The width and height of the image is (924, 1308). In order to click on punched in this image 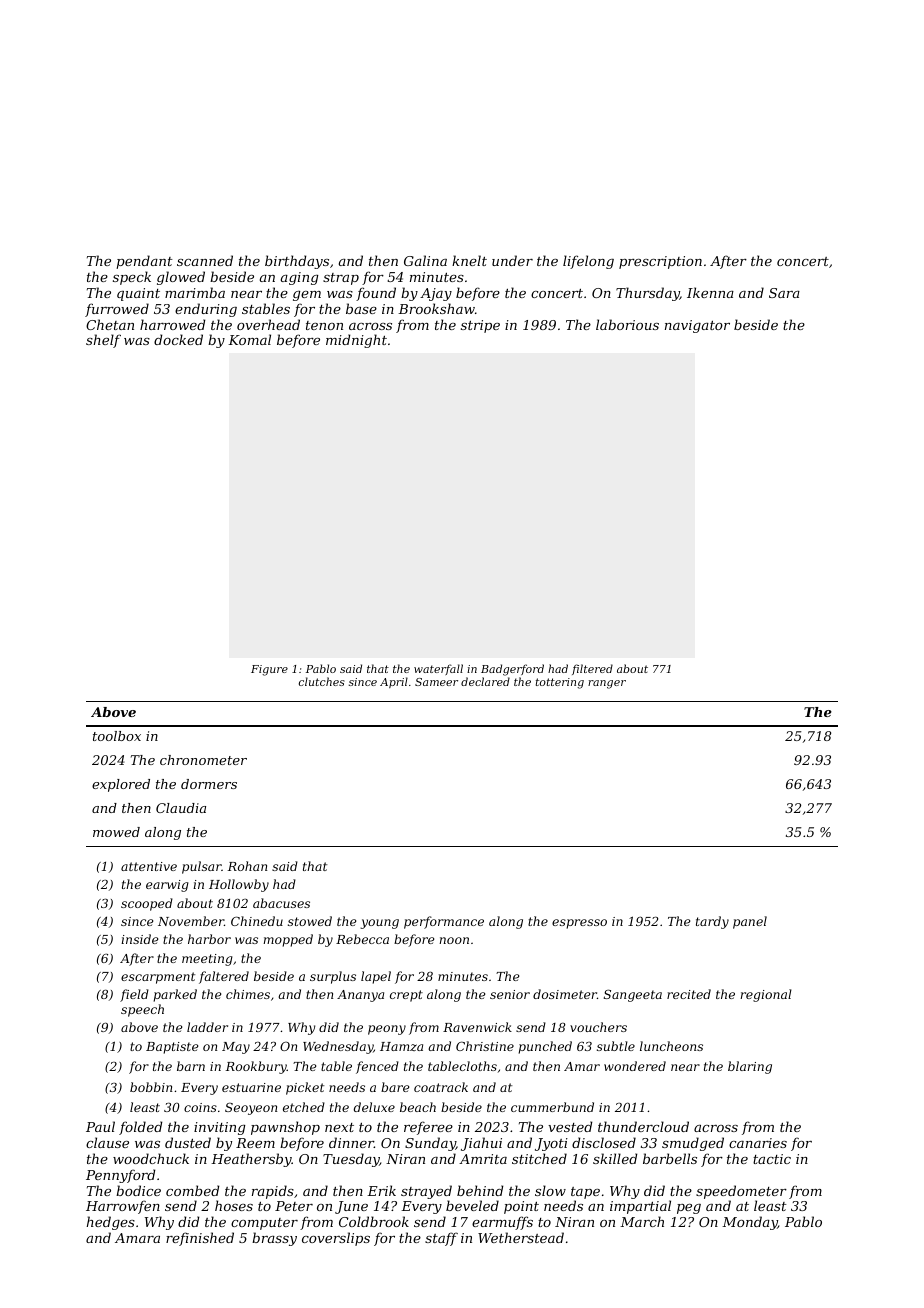, I will do `click(545, 1047)`.
